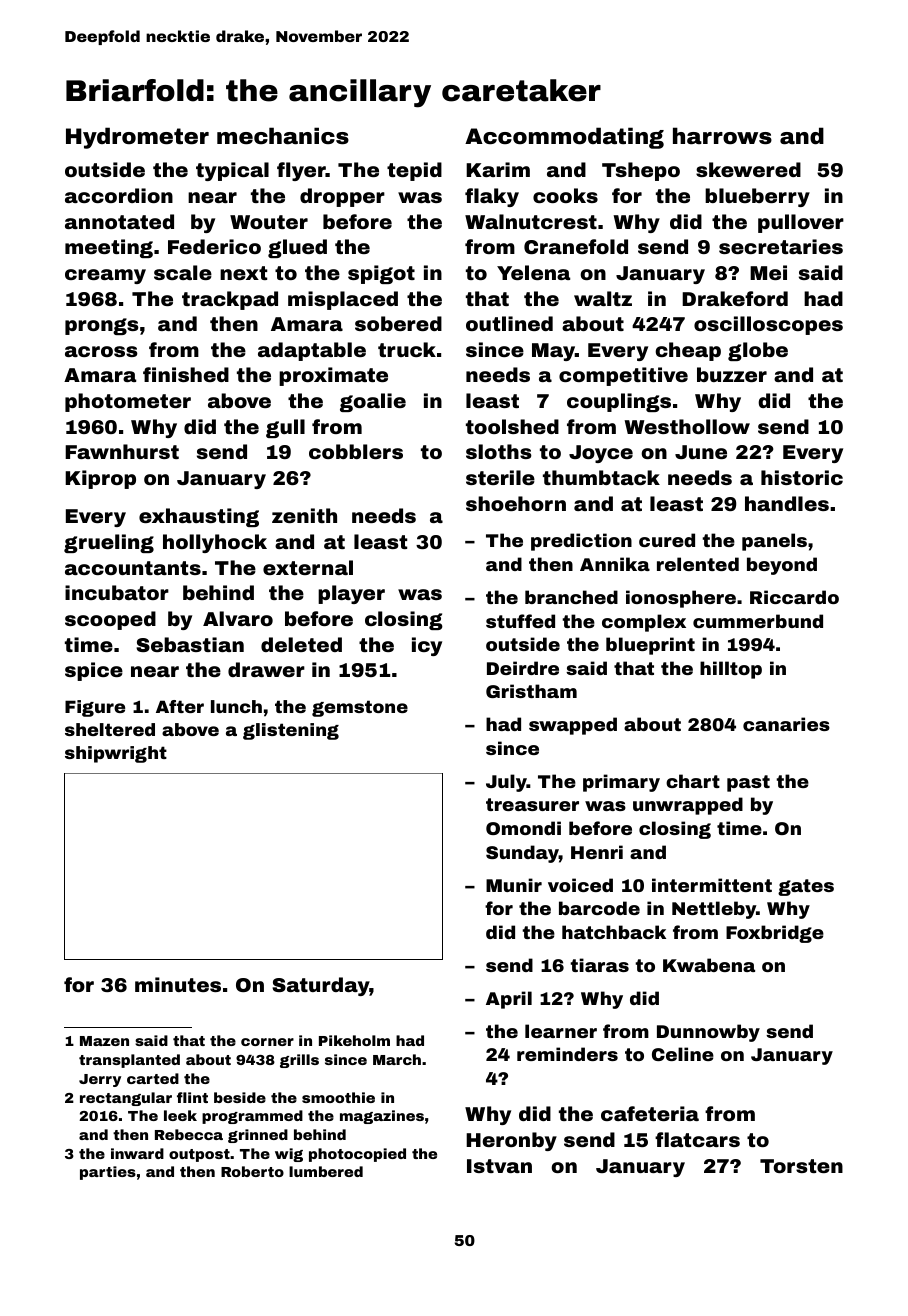 This image has width=908, height=1316. Describe the element at coordinates (768, 325) in the image. I see `oscilloscopes` at that location.
